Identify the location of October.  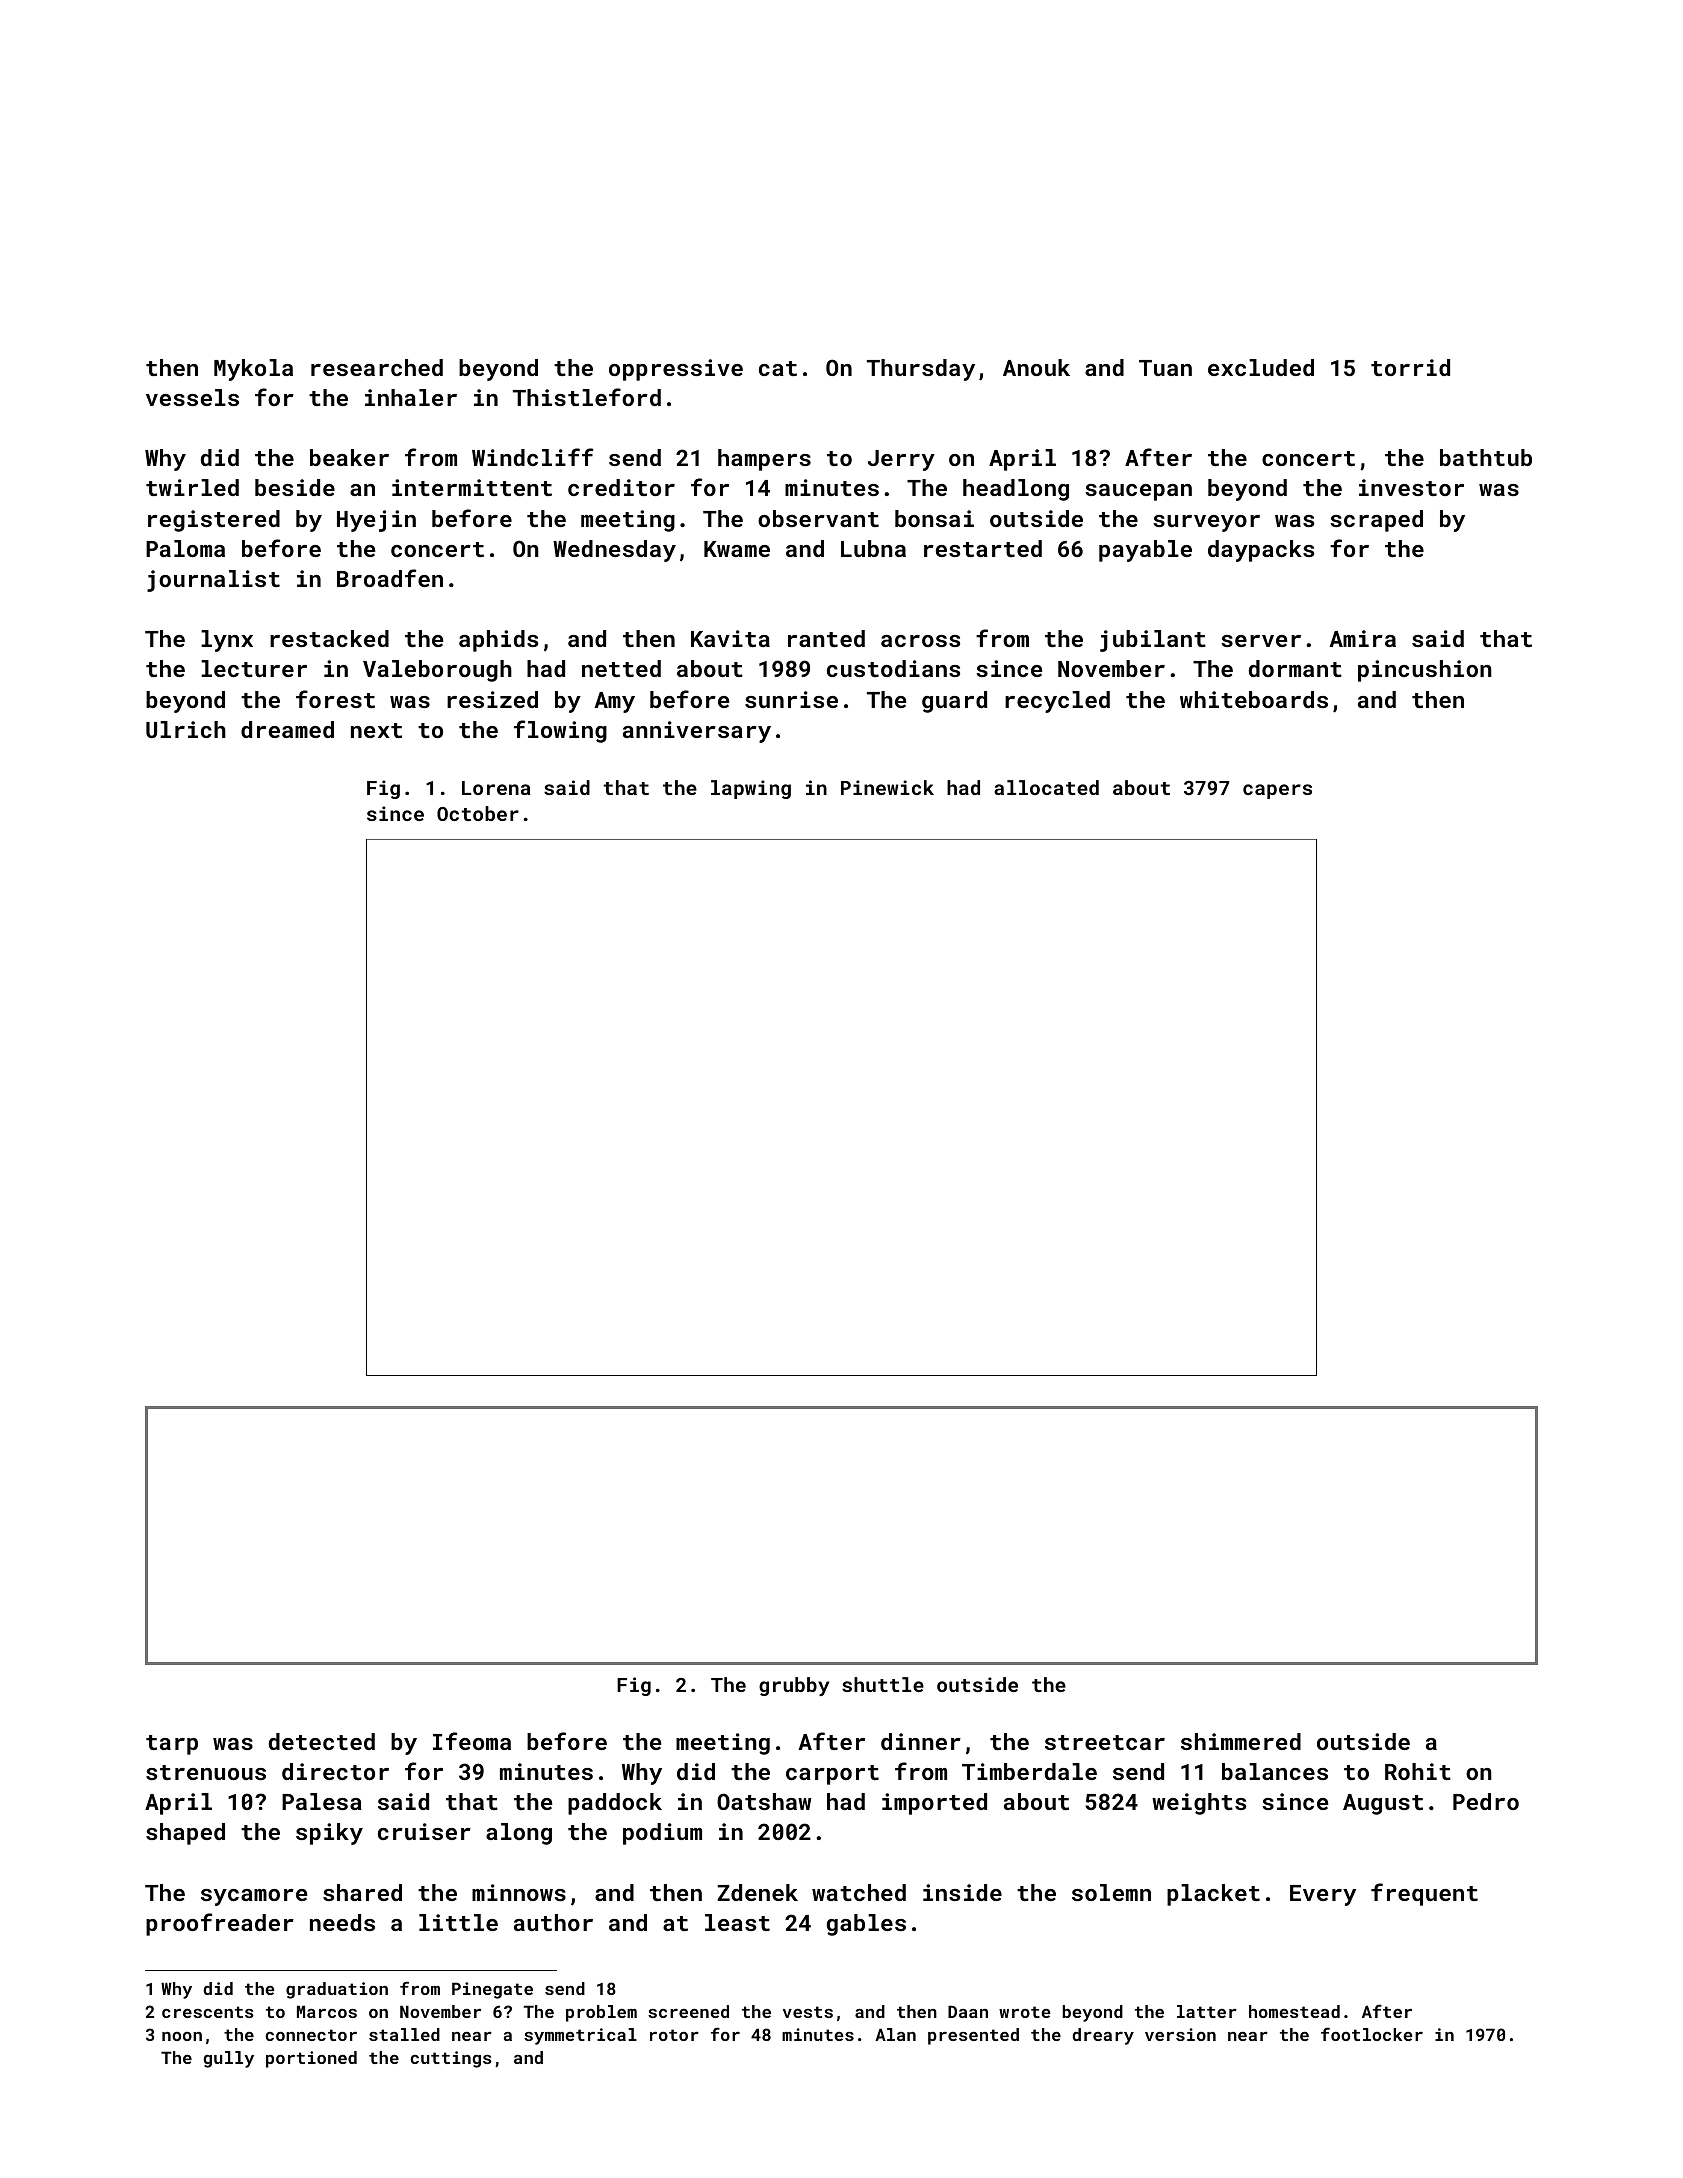
(478, 813).
